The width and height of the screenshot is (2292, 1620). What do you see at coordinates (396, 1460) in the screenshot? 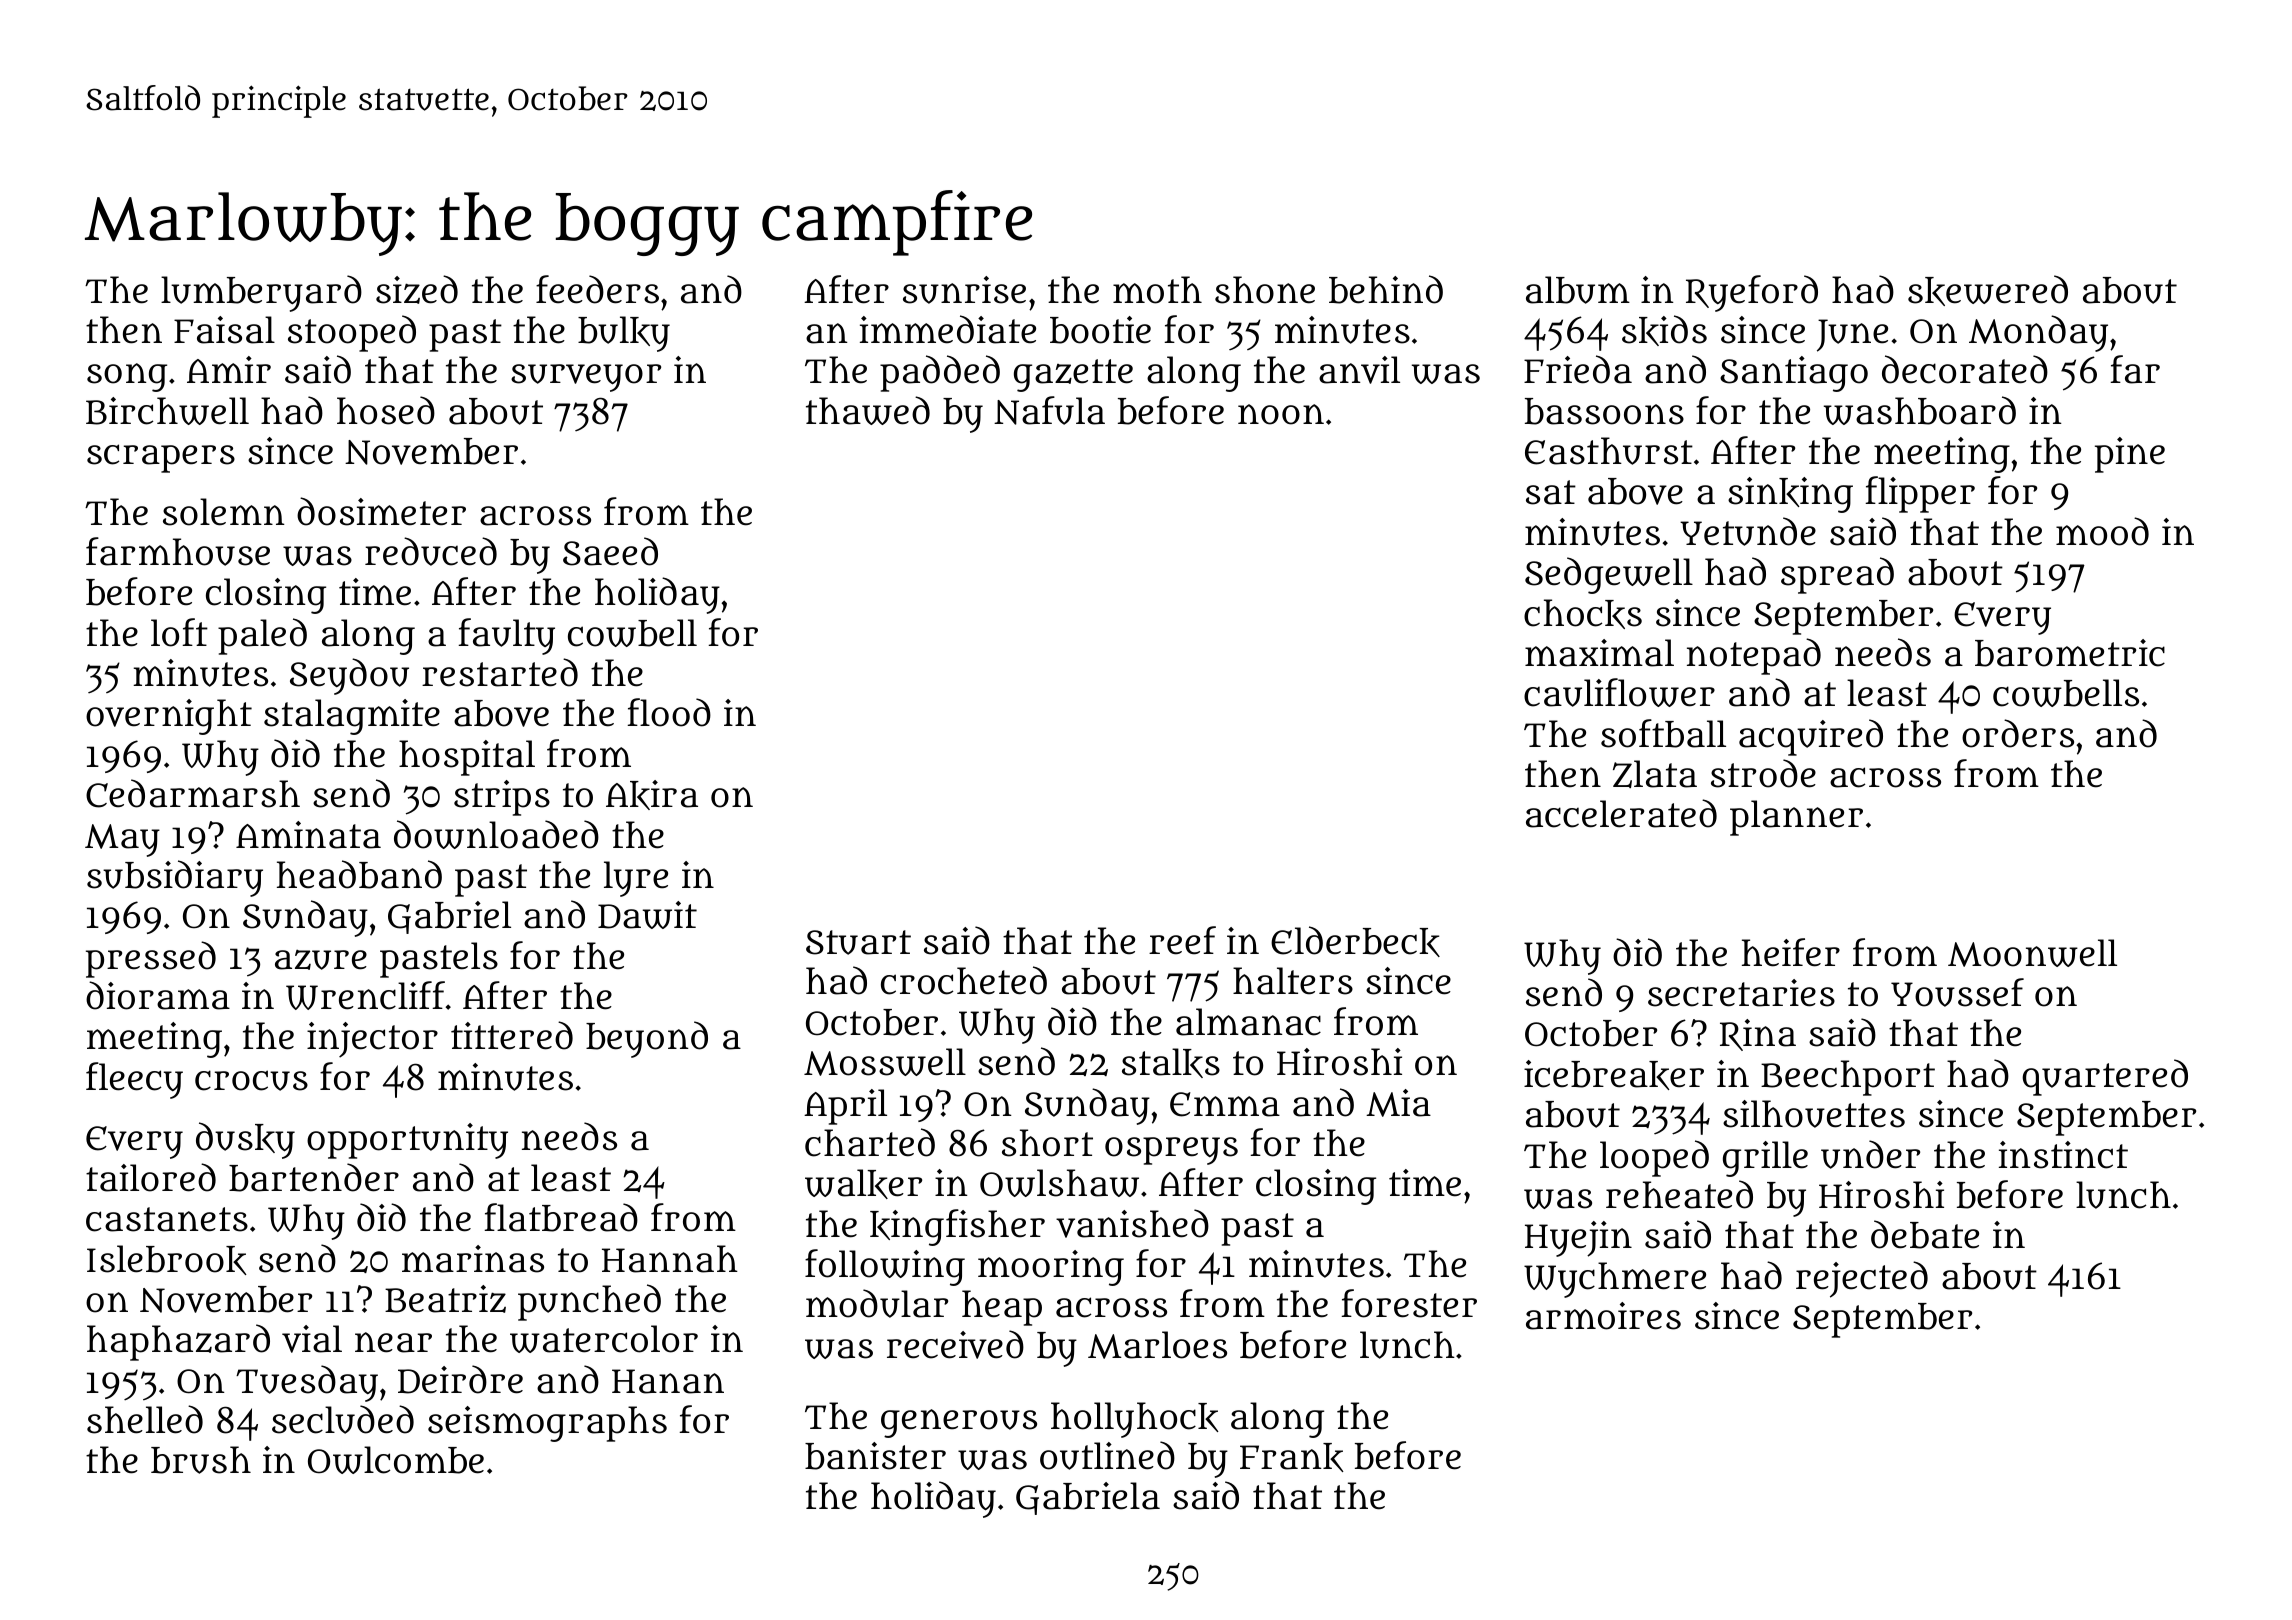
I see `Owlcombe` at bounding box center [396, 1460].
